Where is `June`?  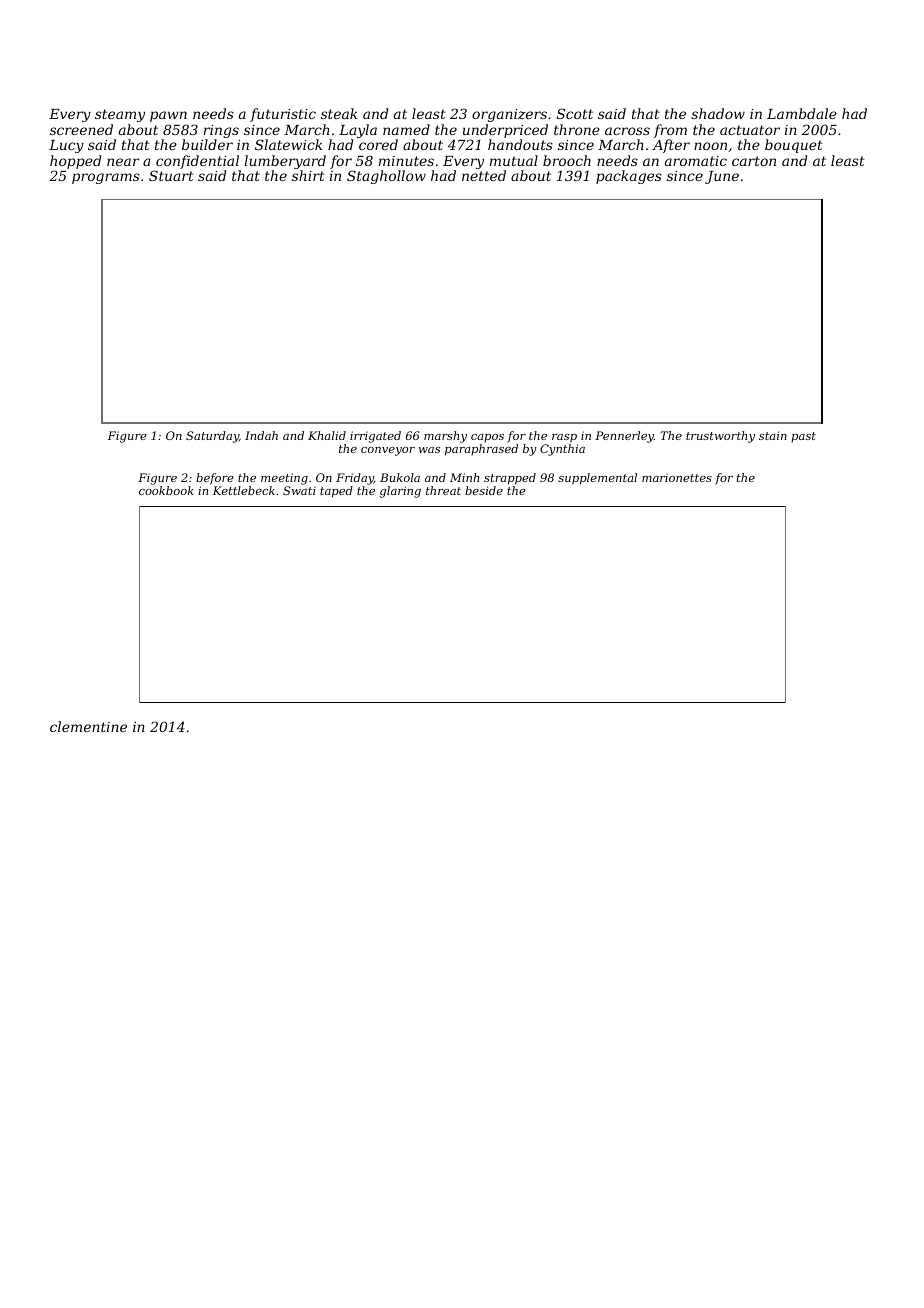 June is located at coordinates (722, 177).
